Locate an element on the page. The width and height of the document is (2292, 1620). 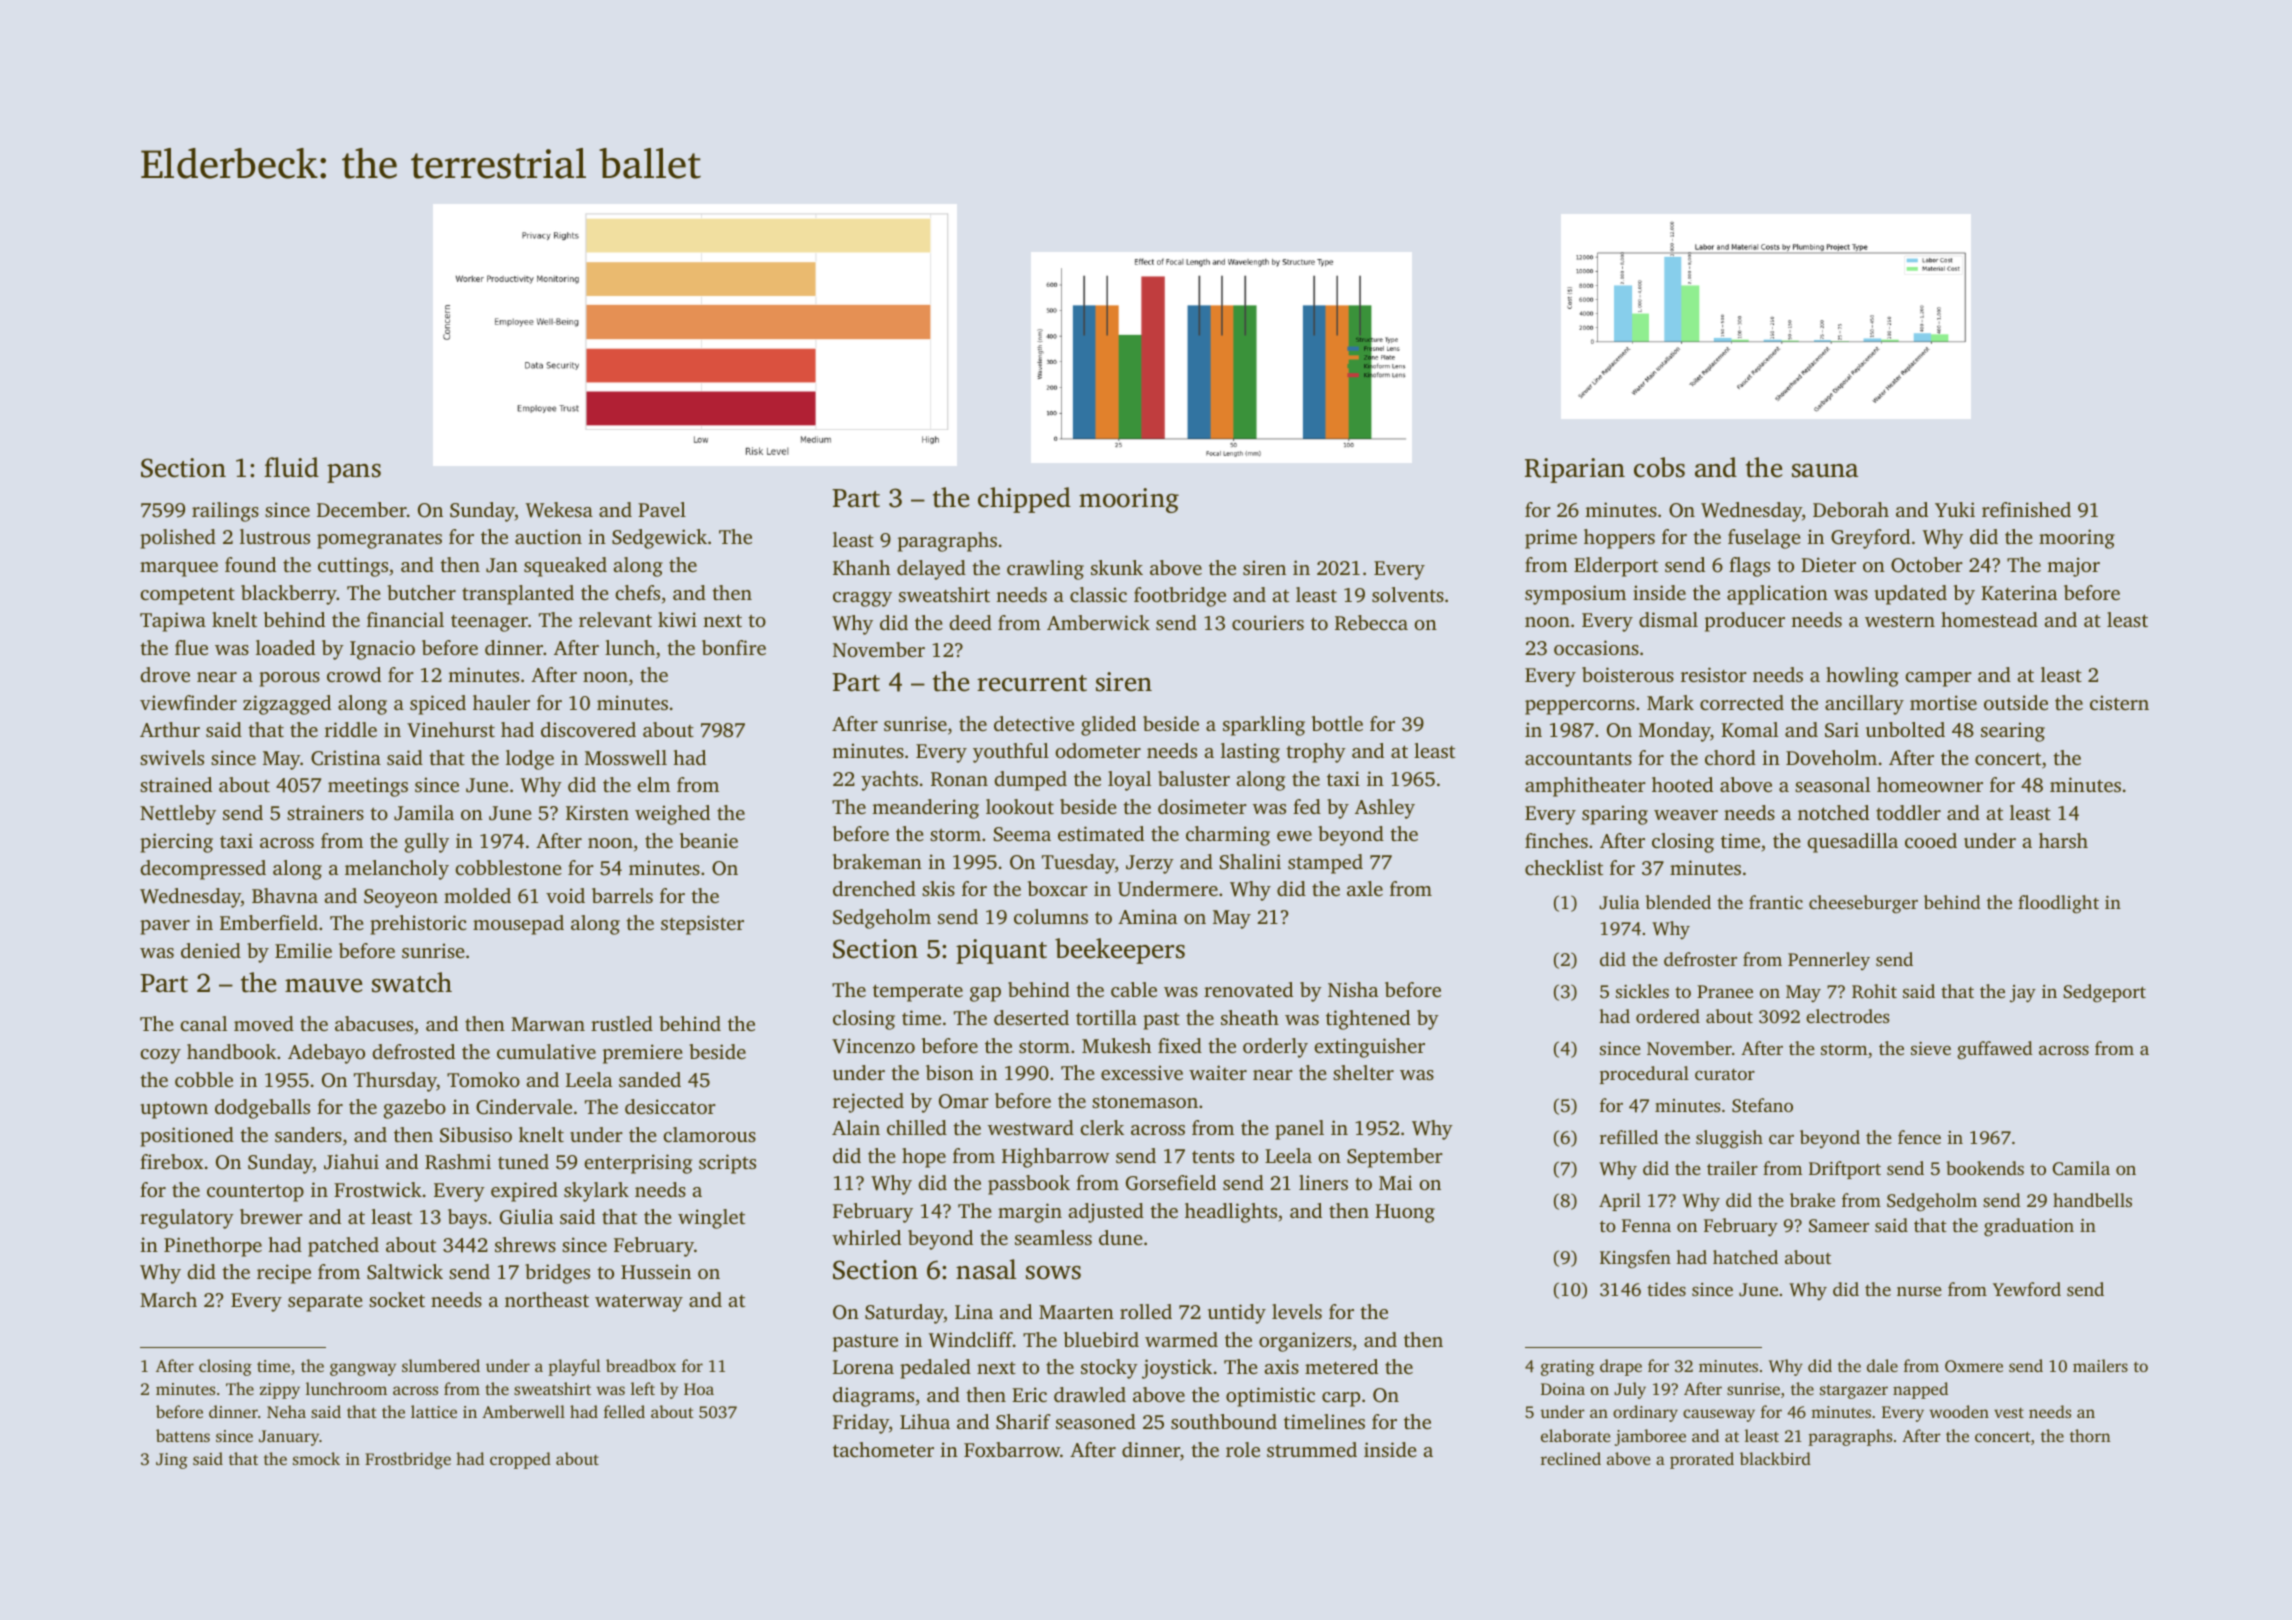
Pavel is located at coordinates (662, 509).
